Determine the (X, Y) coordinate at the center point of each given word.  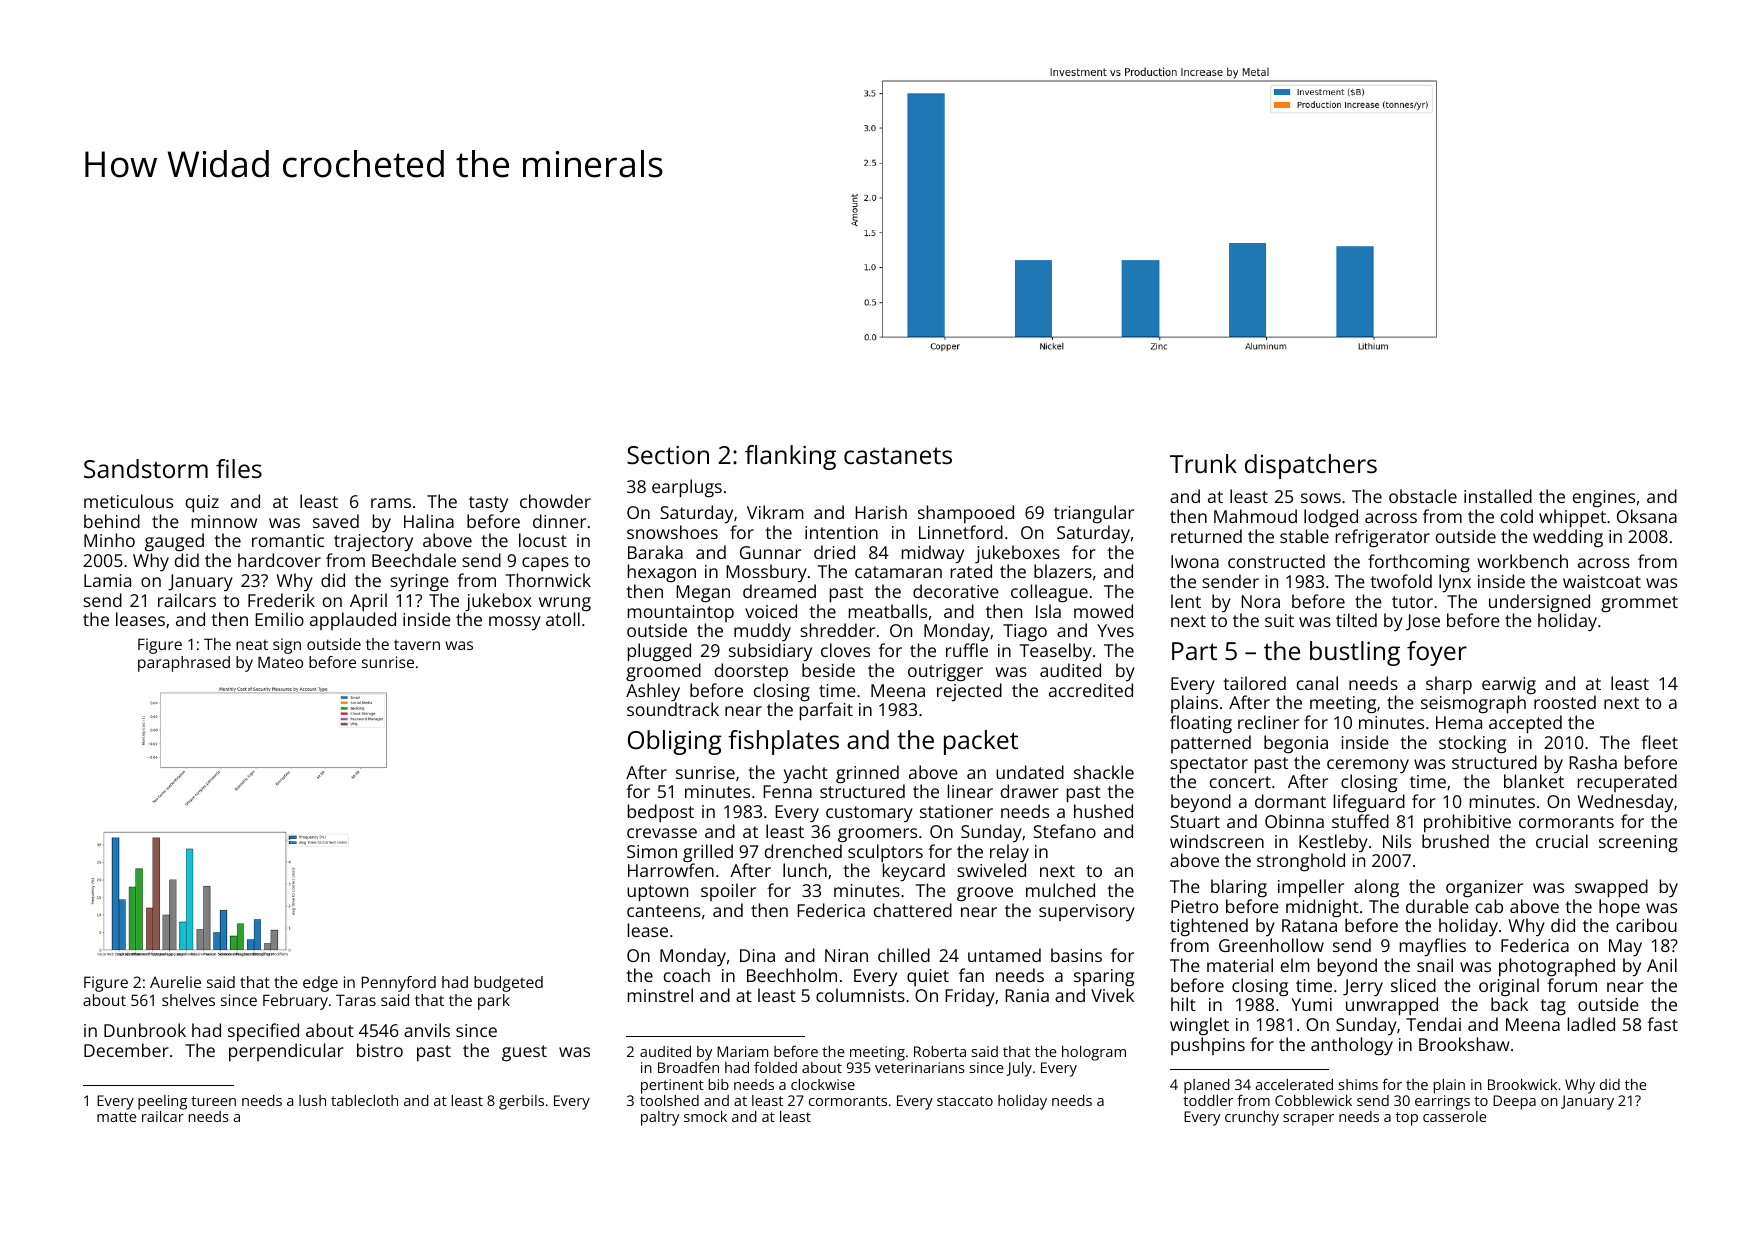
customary (869, 814)
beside (828, 670)
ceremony (1368, 766)
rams (391, 503)
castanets (898, 455)
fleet (1659, 742)
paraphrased (184, 664)
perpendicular (286, 1052)
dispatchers (1311, 466)
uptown (657, 893)
